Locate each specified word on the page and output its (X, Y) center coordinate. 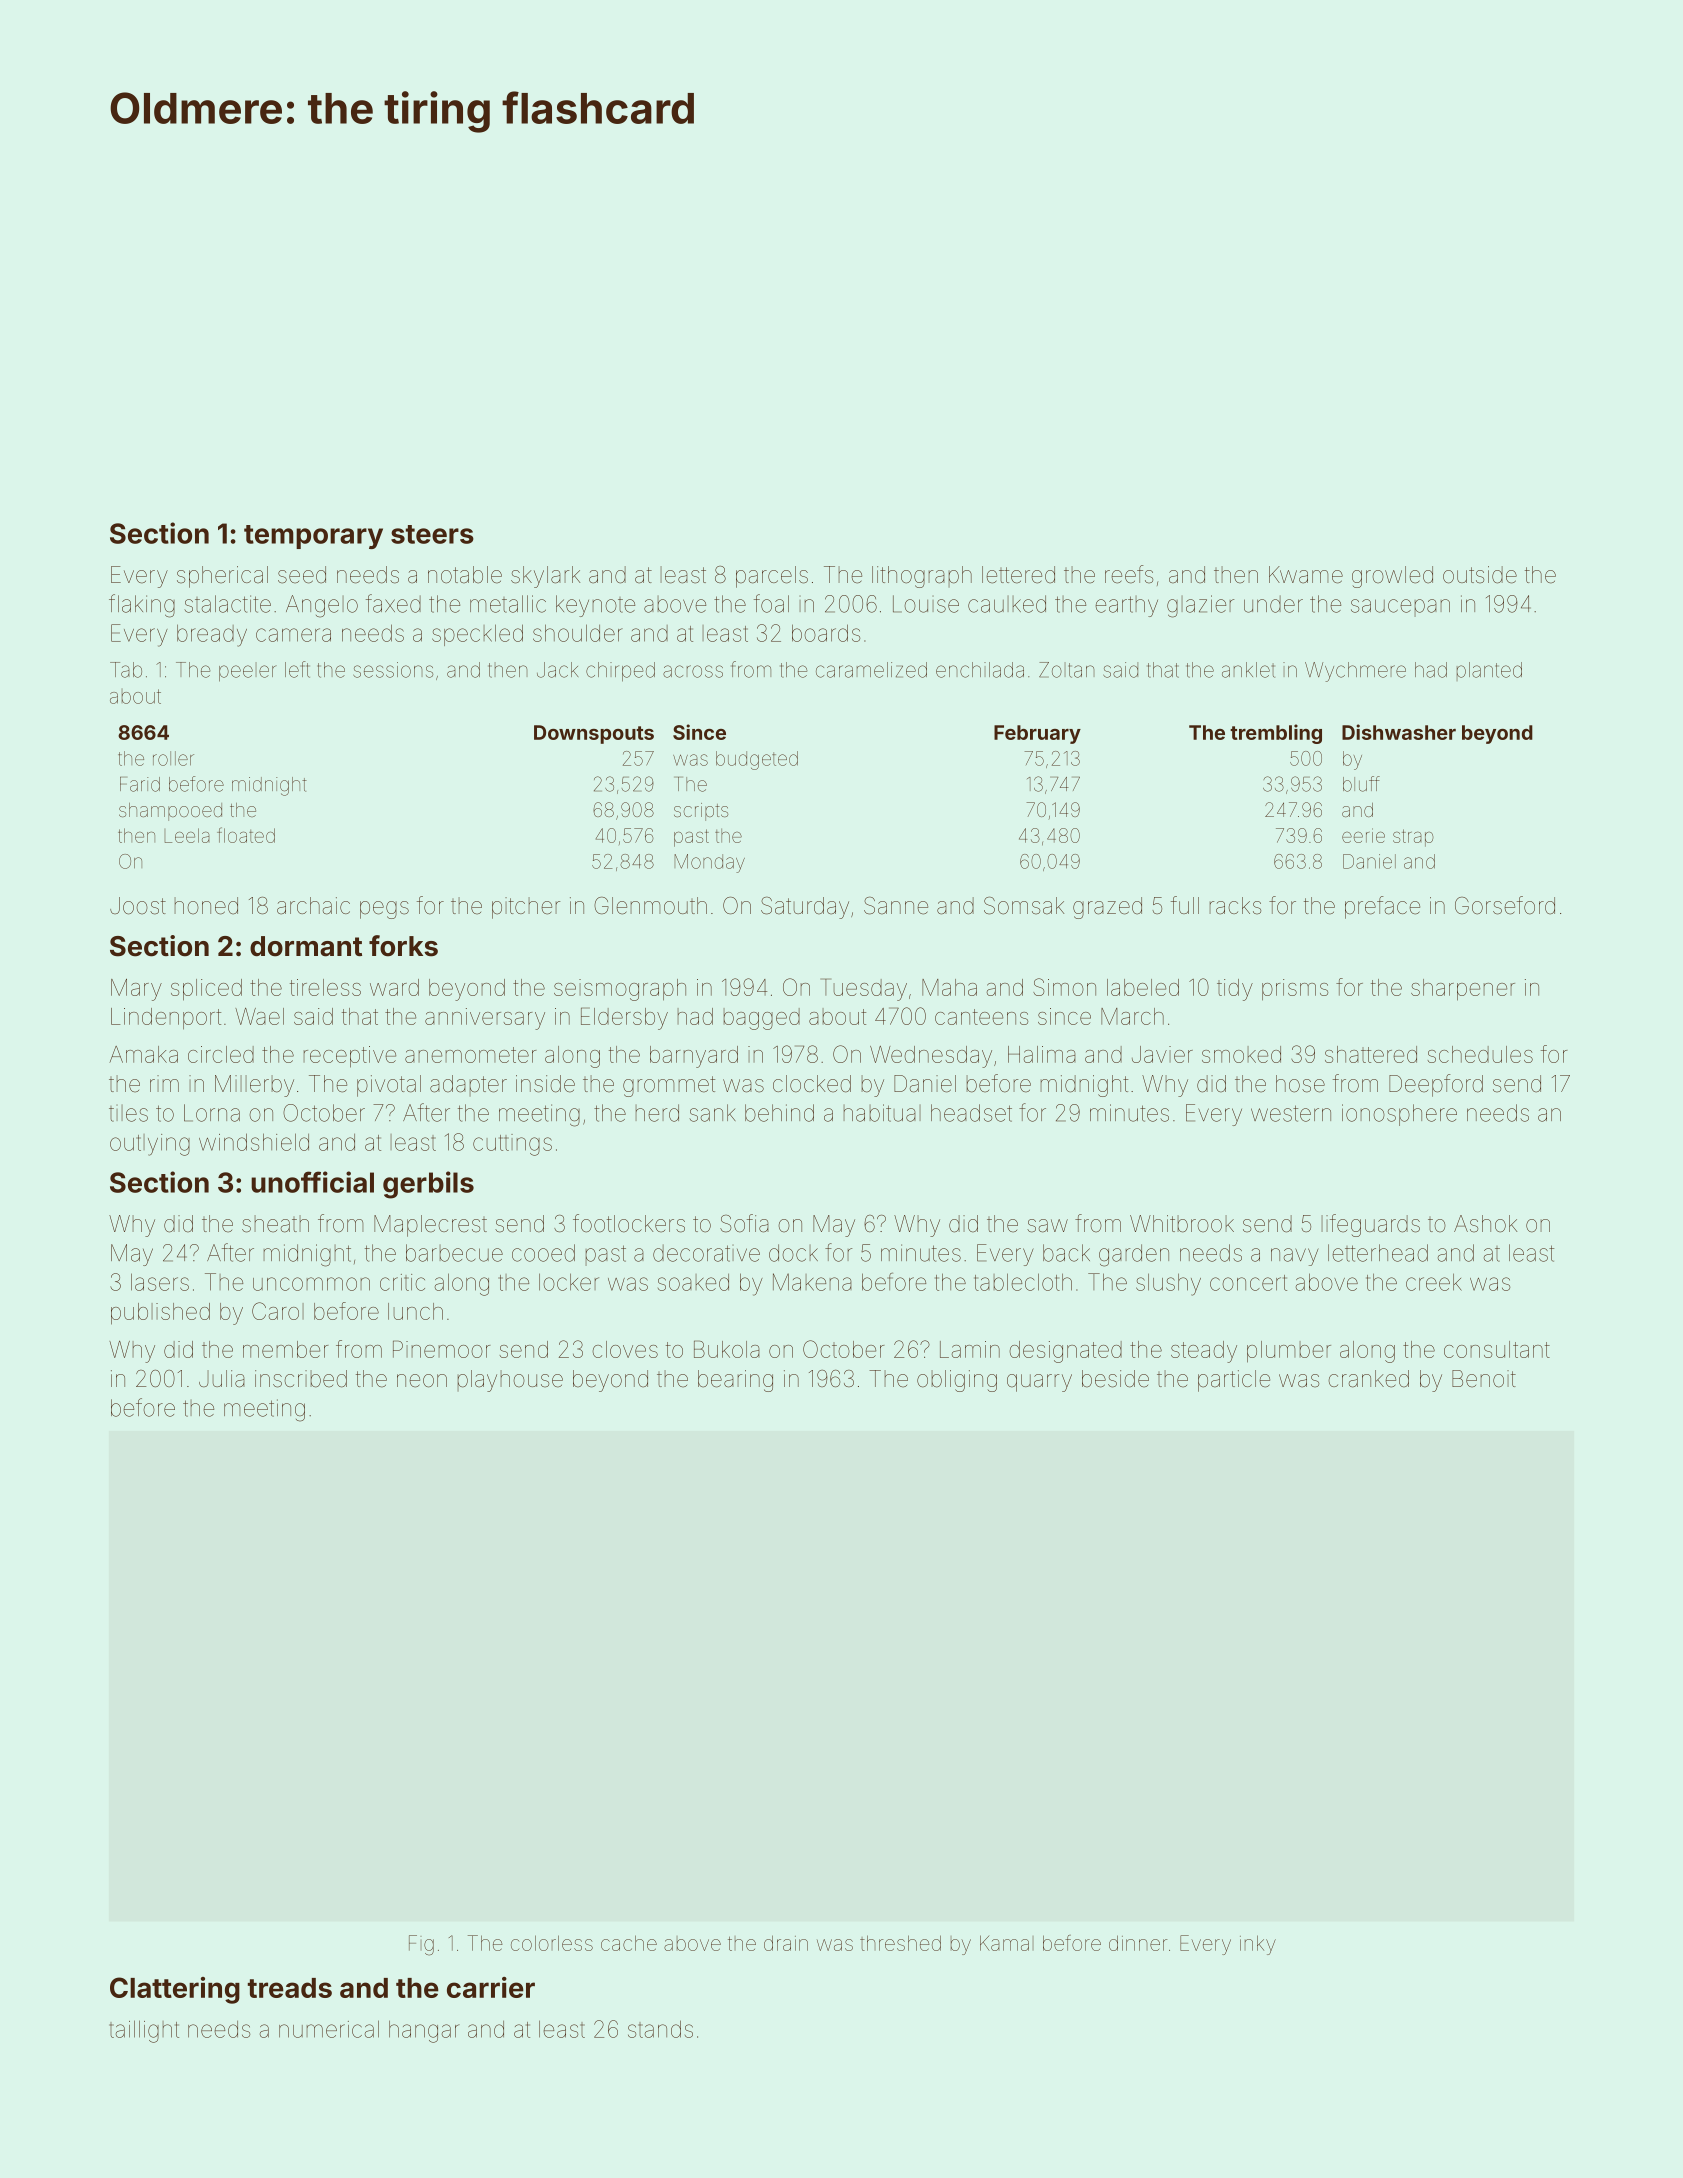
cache (629, 1943)
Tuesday (864, 989)
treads (290, 1988)
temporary (313, 537)
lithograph (922, 577)
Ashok (1485, 1224)
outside (1480, 575)
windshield (254, 1142)
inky (1258, 1945)
